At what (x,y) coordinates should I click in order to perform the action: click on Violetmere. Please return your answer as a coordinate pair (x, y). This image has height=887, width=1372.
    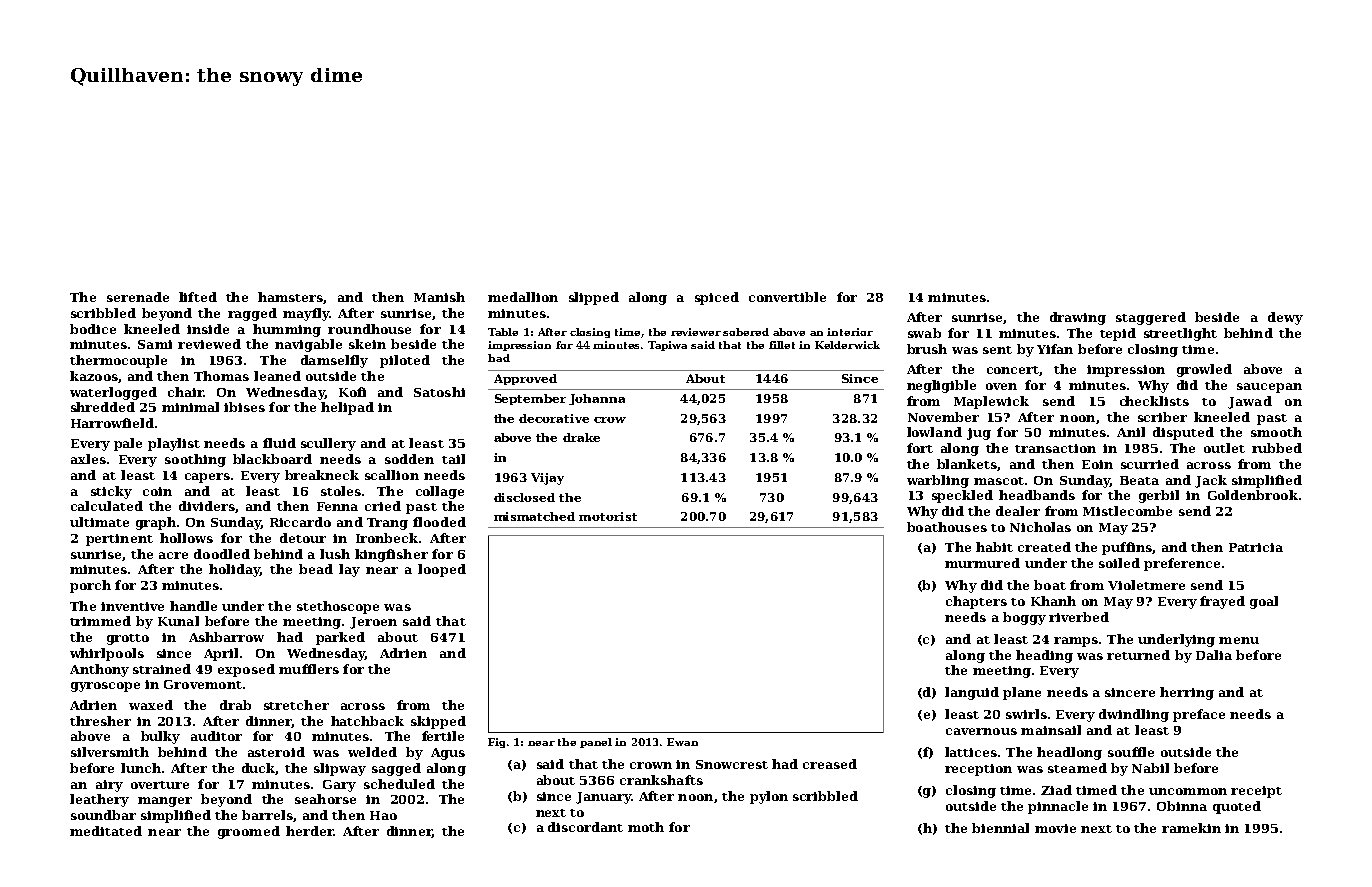
    Looking at the image, I should click on (1146, 585).
